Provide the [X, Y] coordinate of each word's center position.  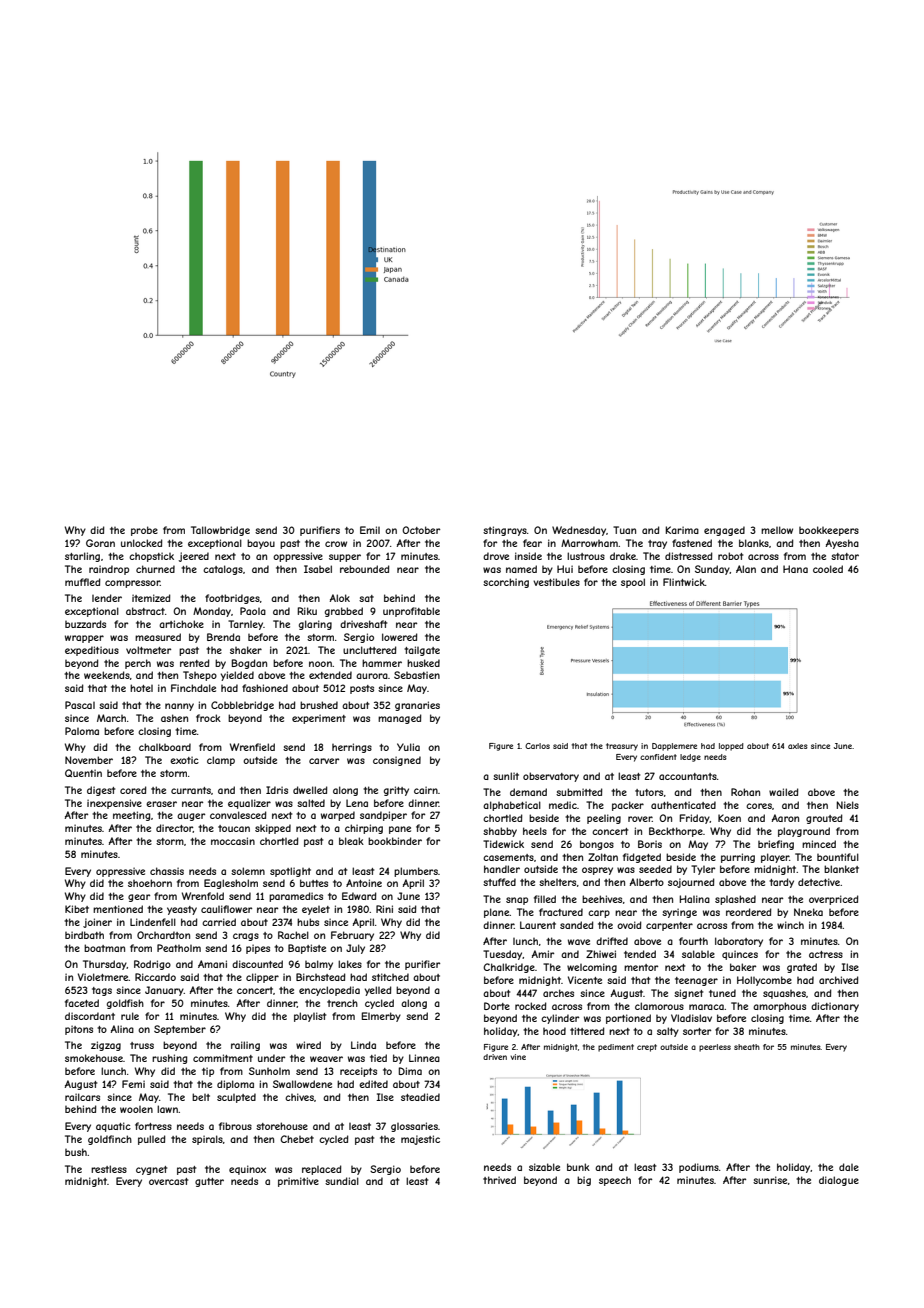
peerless [715, 1048]
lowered [400, 637]
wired [308, 1045]
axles [798, 746]
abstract [145, 611]
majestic [420, 1140]
